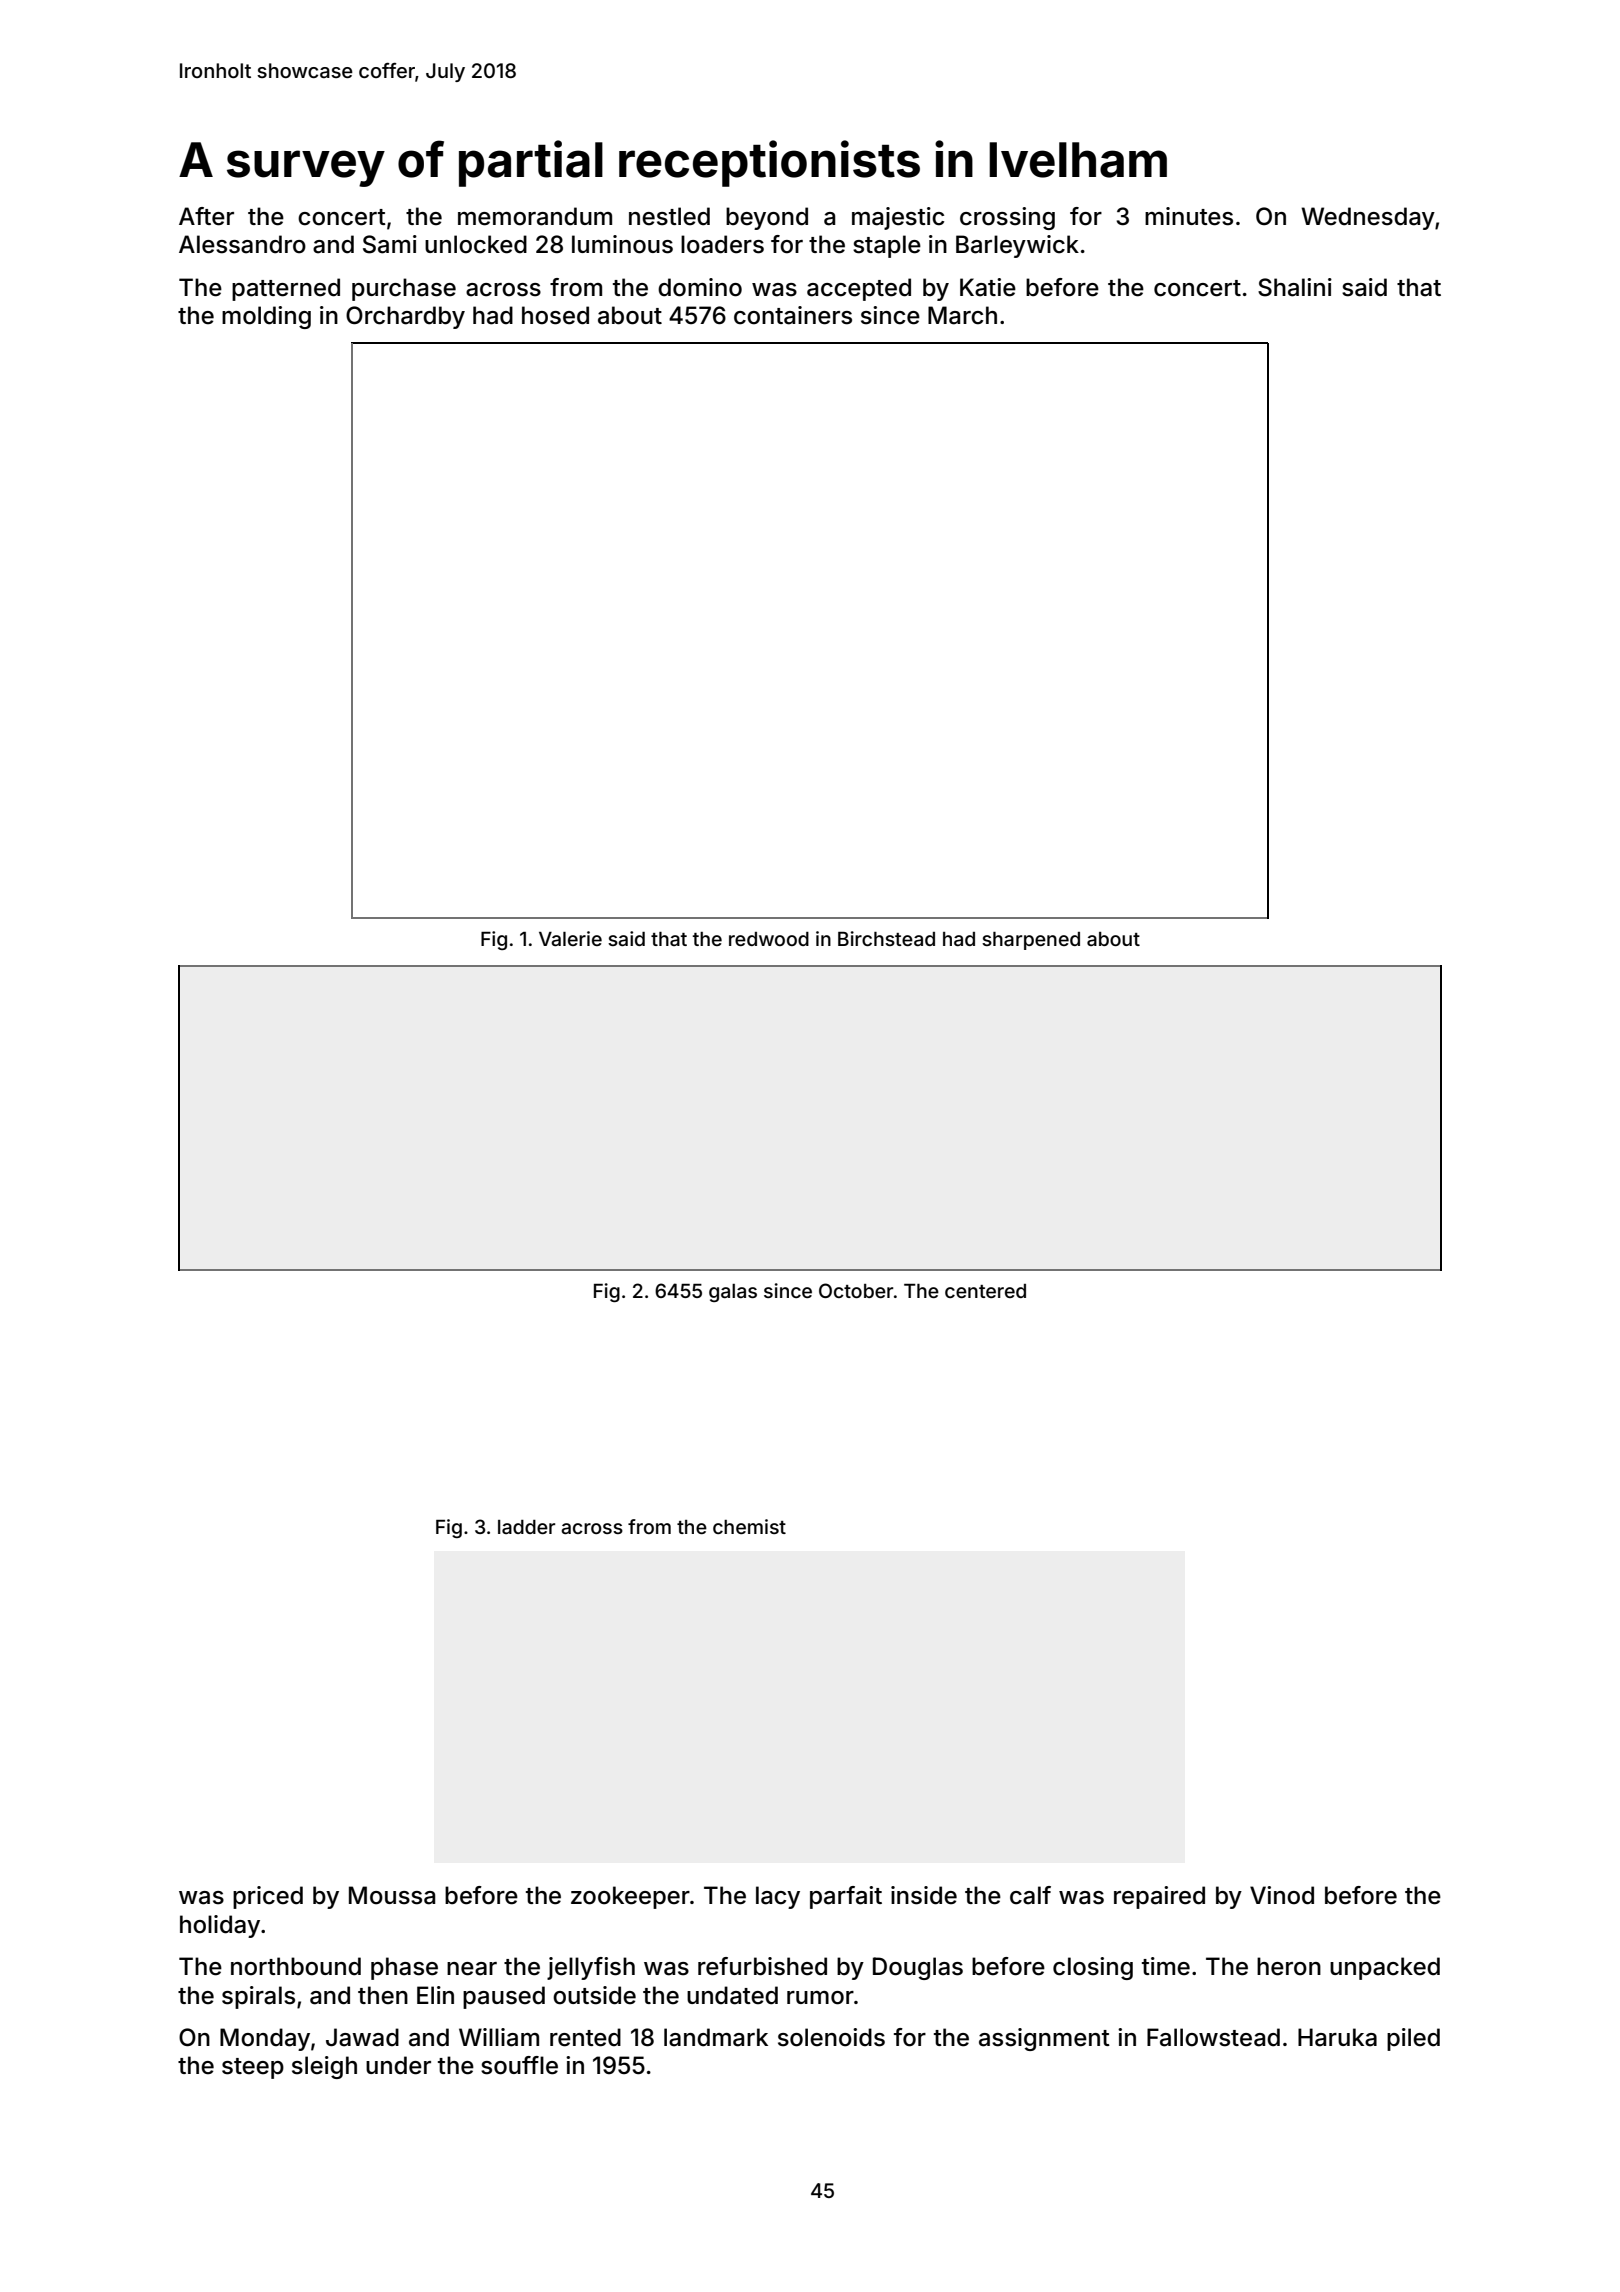 This screenshot has width=1620, height=2292. I want to click on containers, so click(793, 315).
